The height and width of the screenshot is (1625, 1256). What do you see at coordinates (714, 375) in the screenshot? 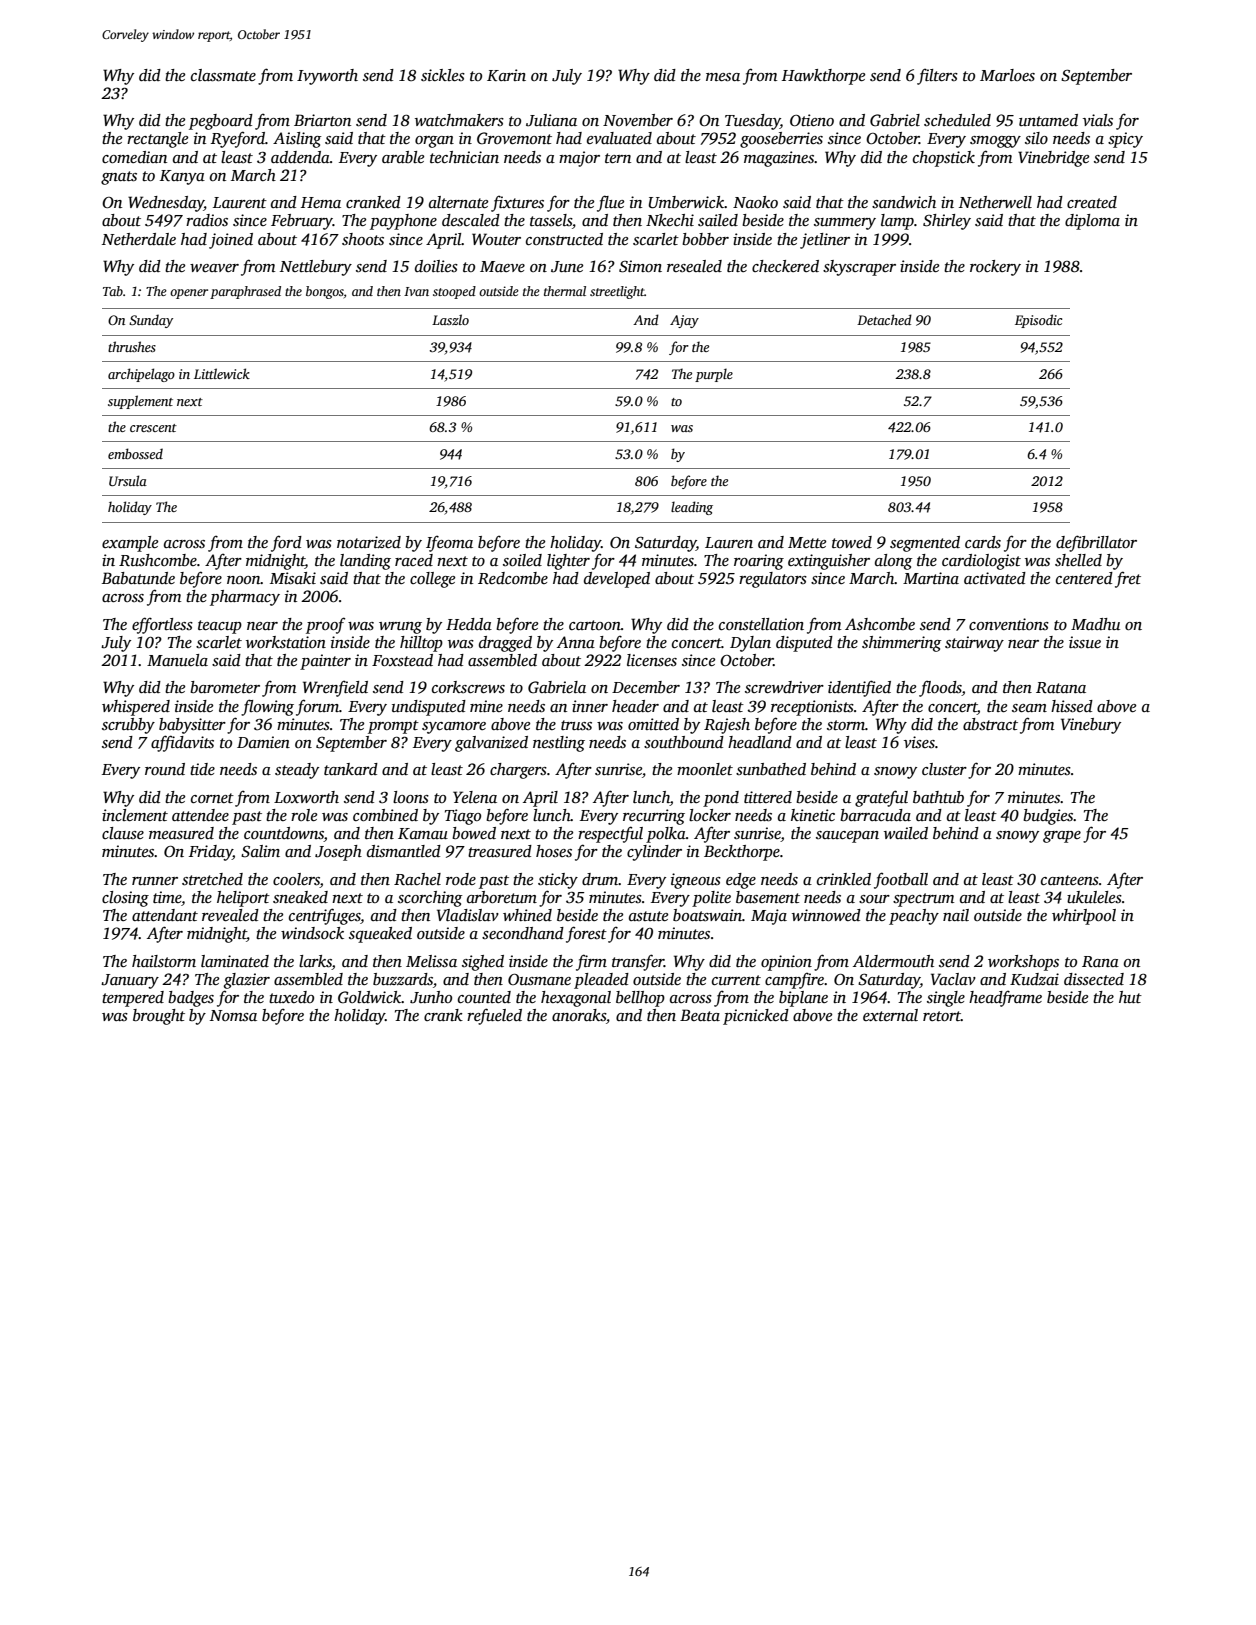
I see `purple` at bounding box center [714, 375].
